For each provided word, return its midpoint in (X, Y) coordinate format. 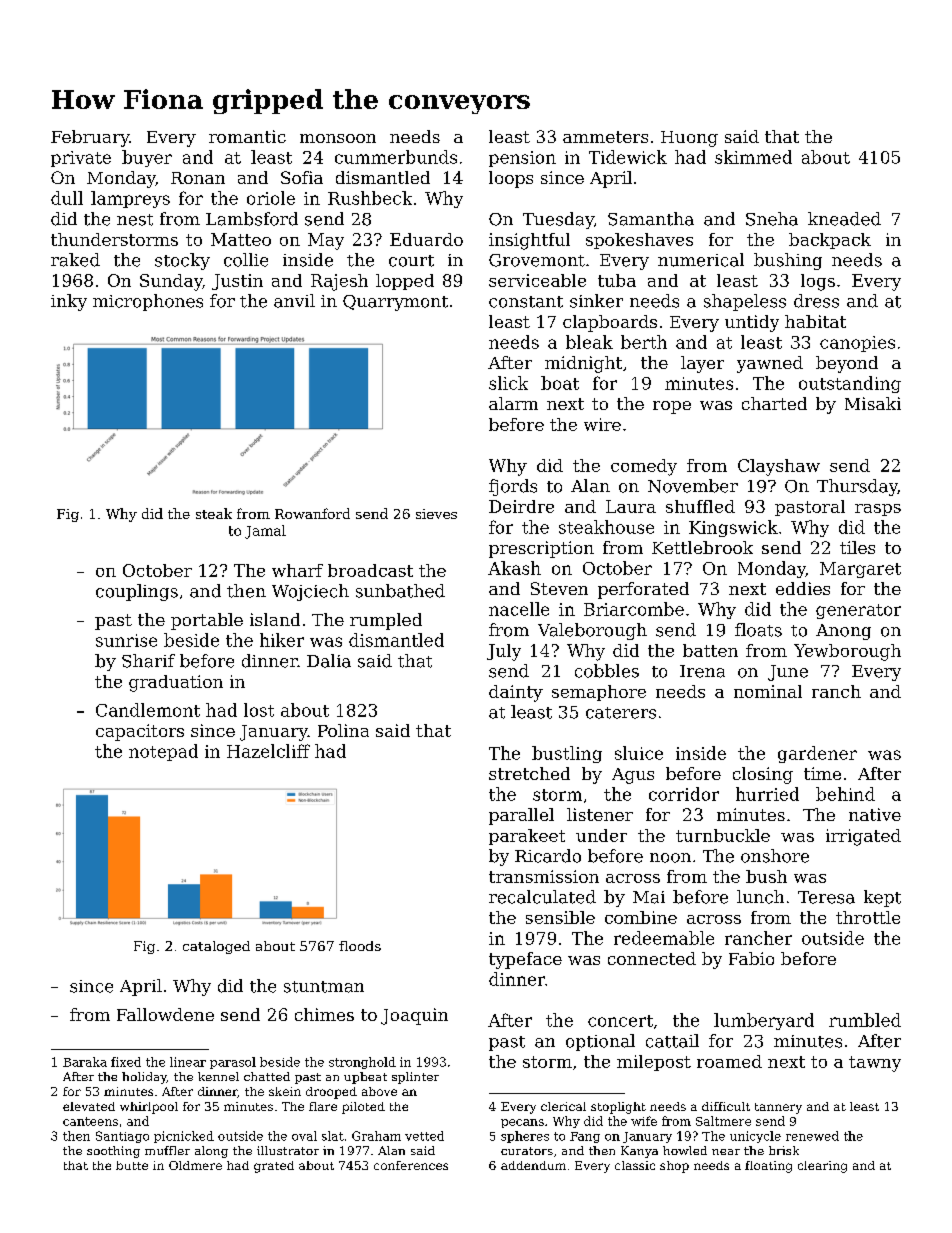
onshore (775, 856)
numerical (701, 260)
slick (508, 383)
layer (702, 364)
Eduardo (426, 239)
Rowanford (312, 513)
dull (67, 198)
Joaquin (414, 1016)
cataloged (216, 947)
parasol (233, 1063)
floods (360, 946)
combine (641, 917)
